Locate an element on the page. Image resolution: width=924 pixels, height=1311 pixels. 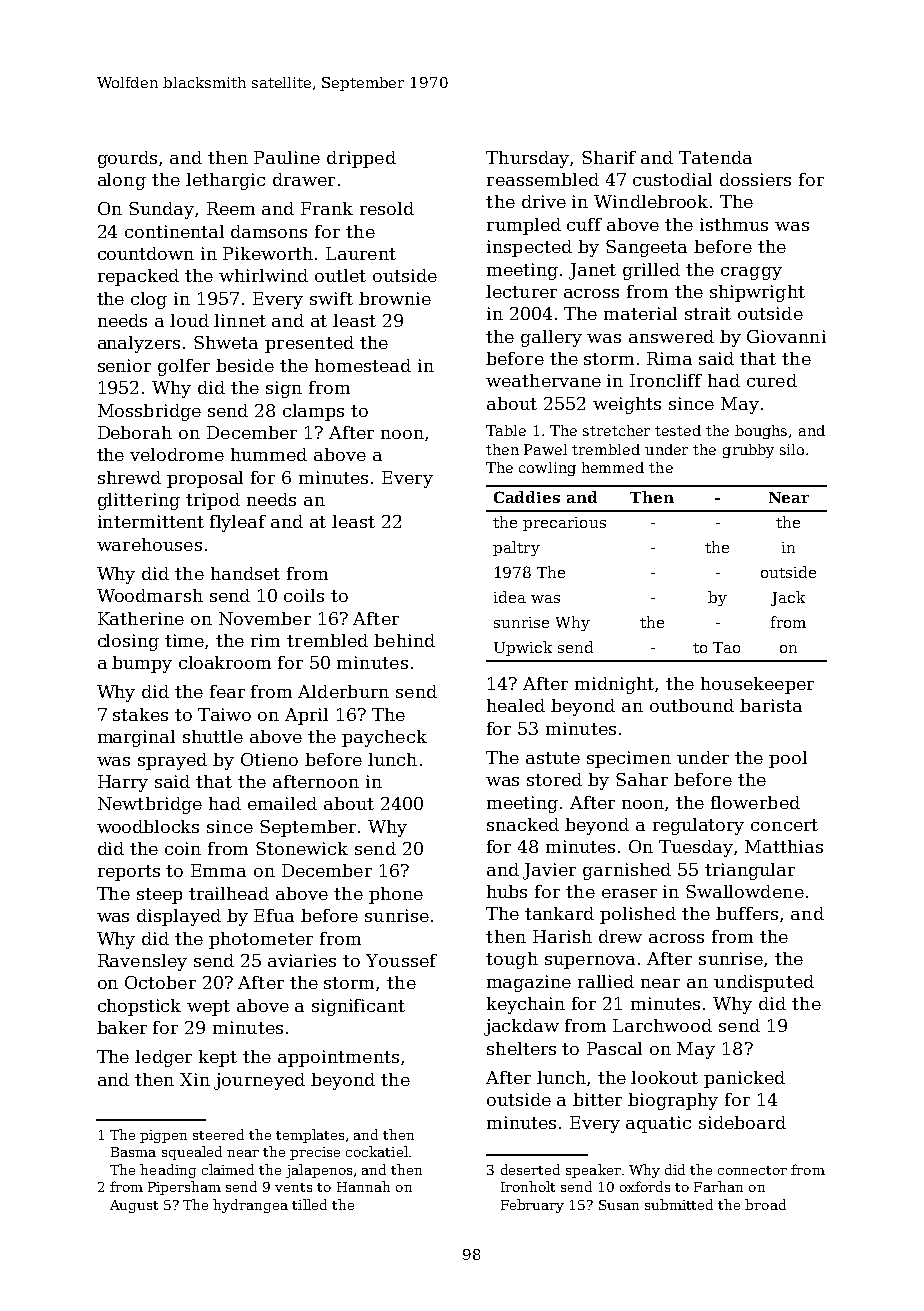
Thursday is located at coordinates (527, 159).
